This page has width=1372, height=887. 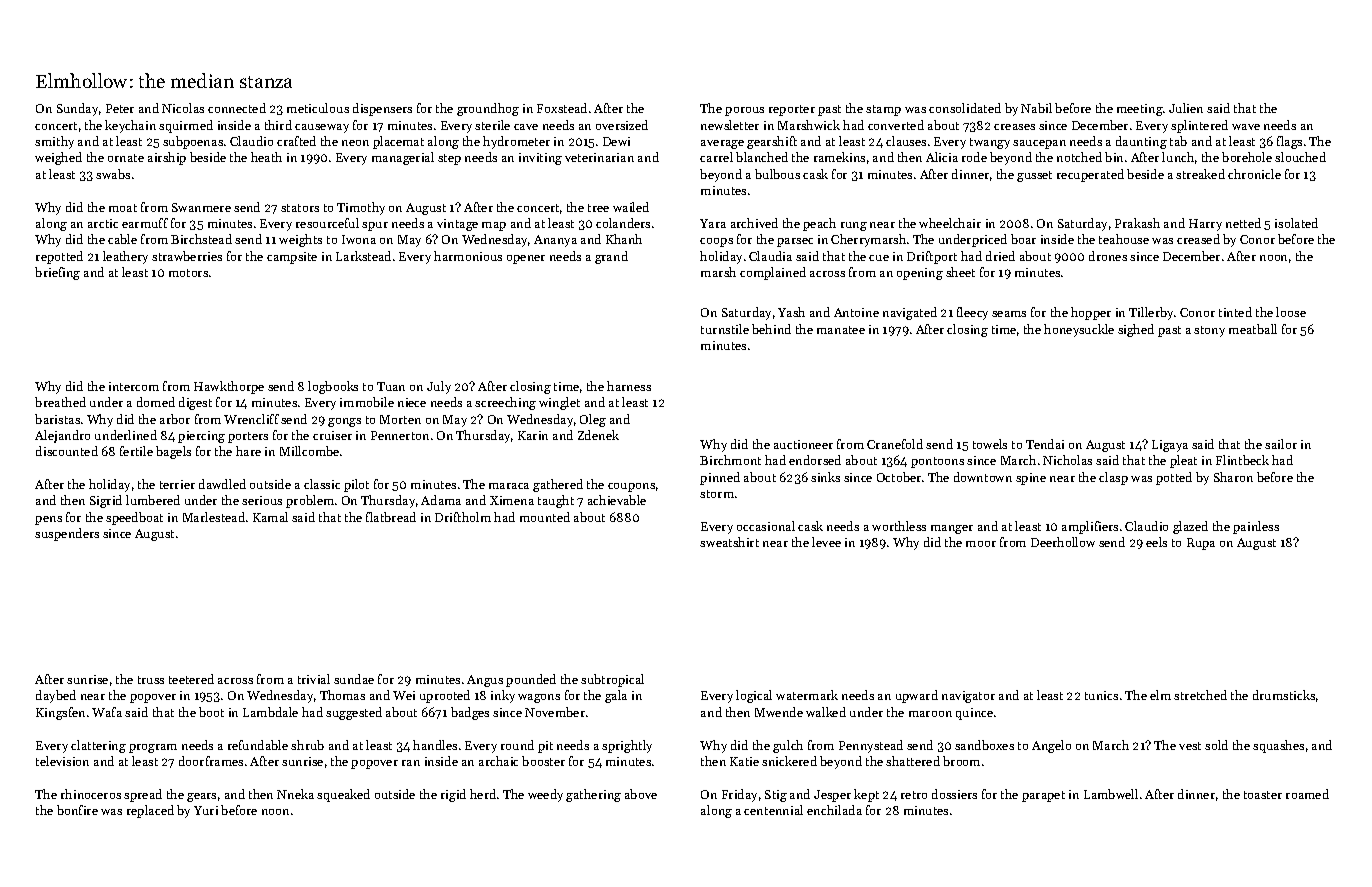 I want to click on grand, so click(x=611, y=257).
